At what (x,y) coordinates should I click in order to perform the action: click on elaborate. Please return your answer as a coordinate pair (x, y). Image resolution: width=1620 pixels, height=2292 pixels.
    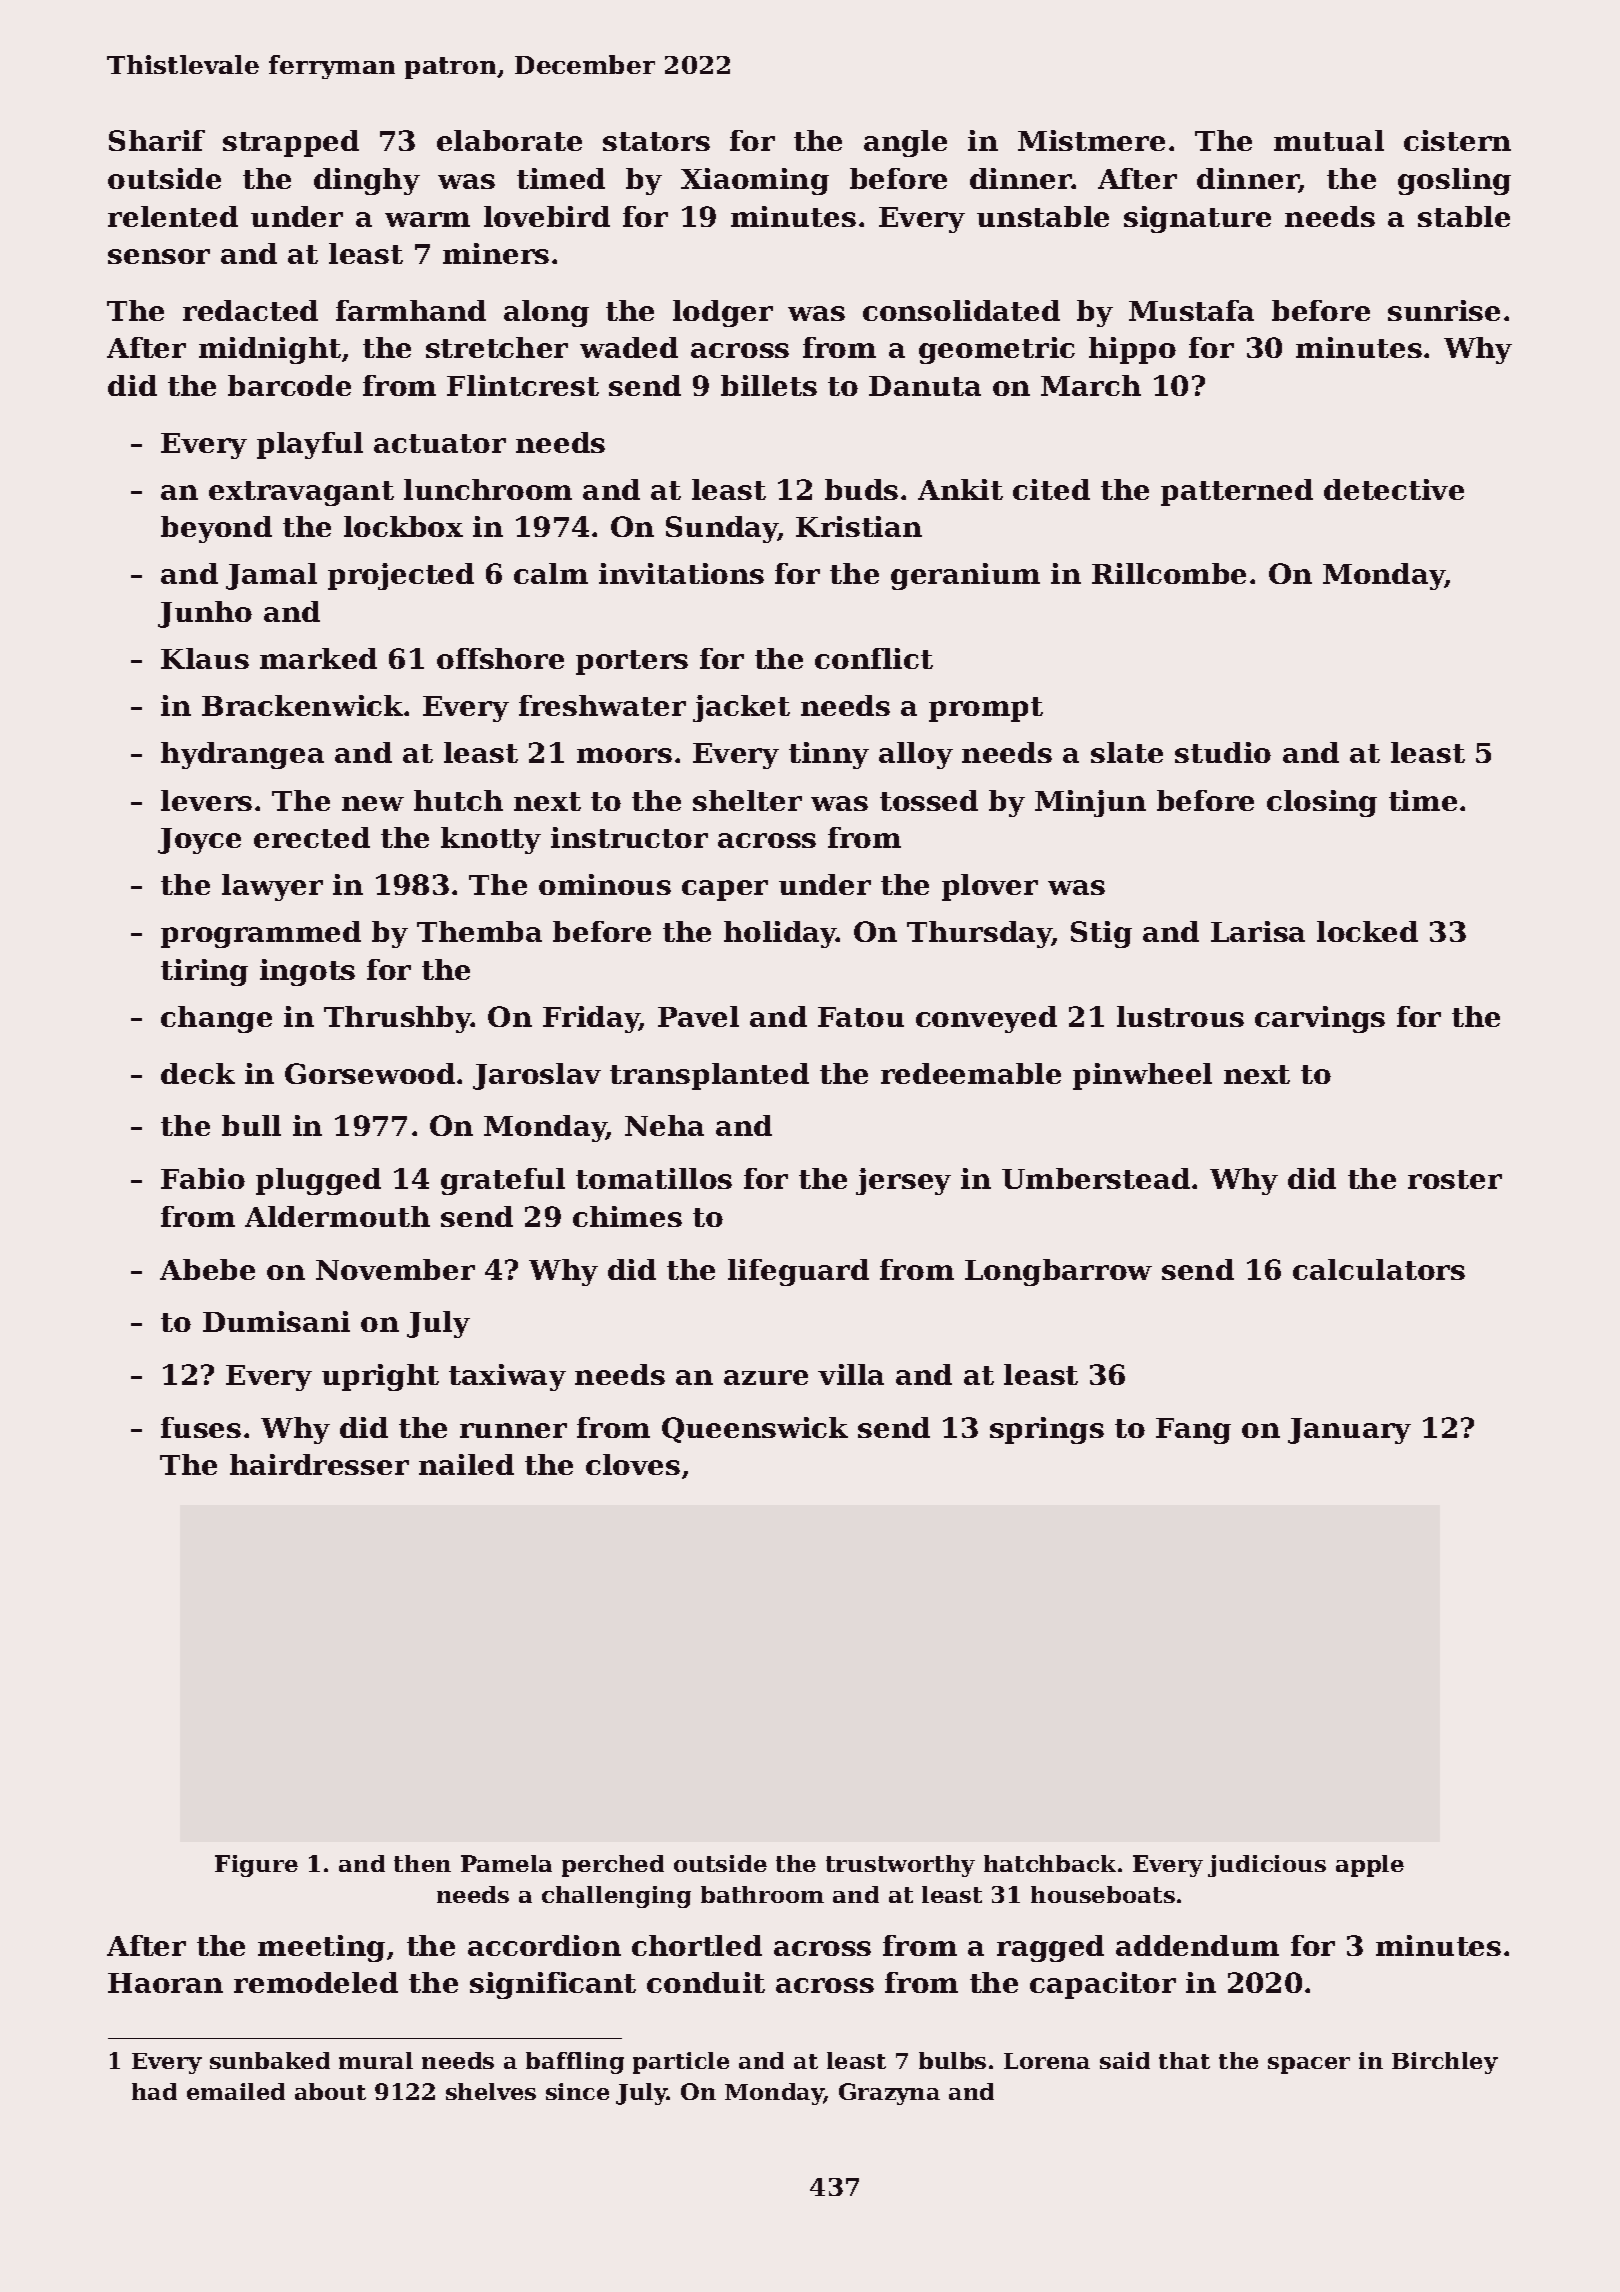
    Looking at the image, I should click on (509, 140).
